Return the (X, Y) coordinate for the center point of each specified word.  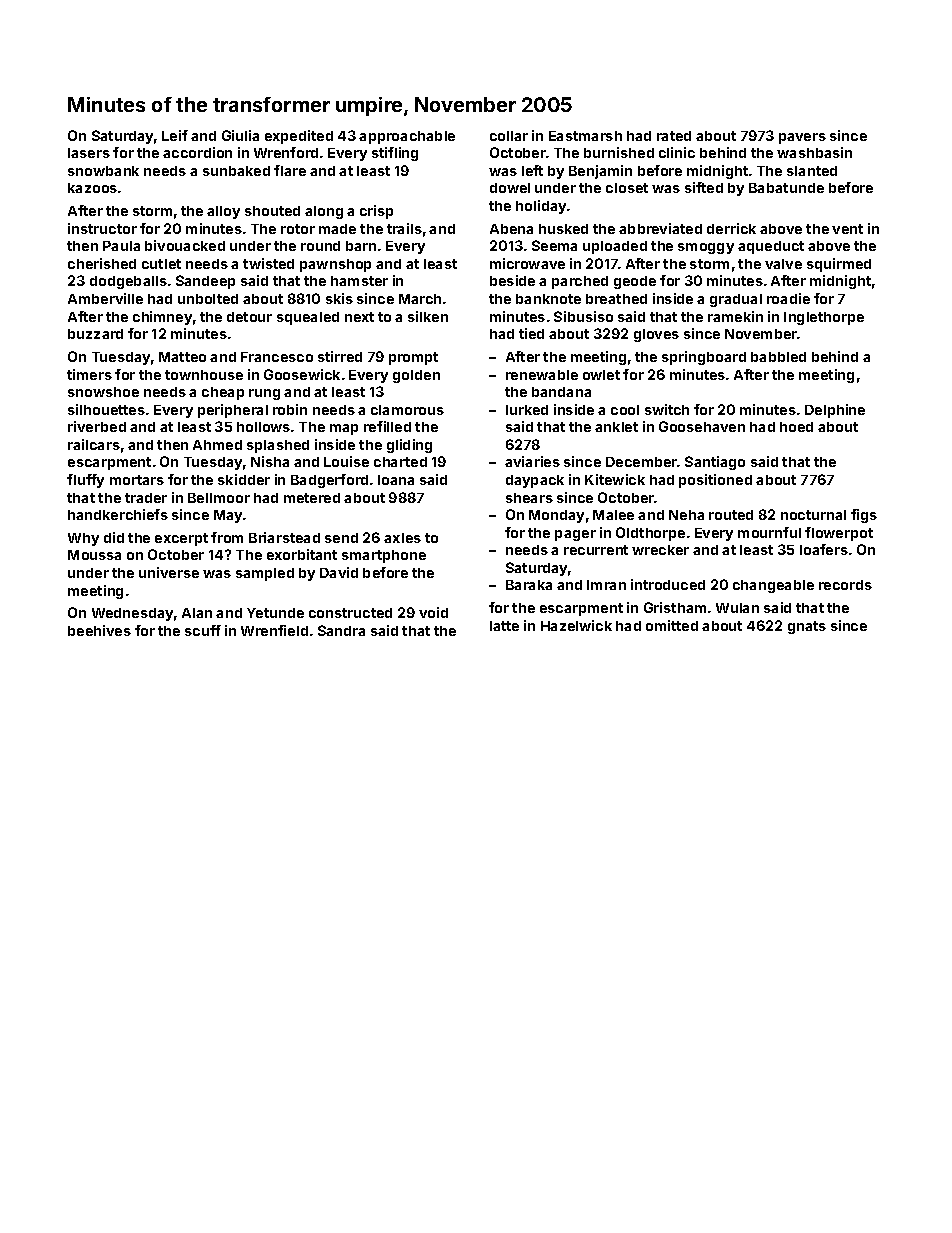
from (227, 537)
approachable (407, 137)
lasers (89, 153)
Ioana (396, 480)
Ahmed (217, 445)
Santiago (715, 463)
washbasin (814, 152)
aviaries (532, 461)
